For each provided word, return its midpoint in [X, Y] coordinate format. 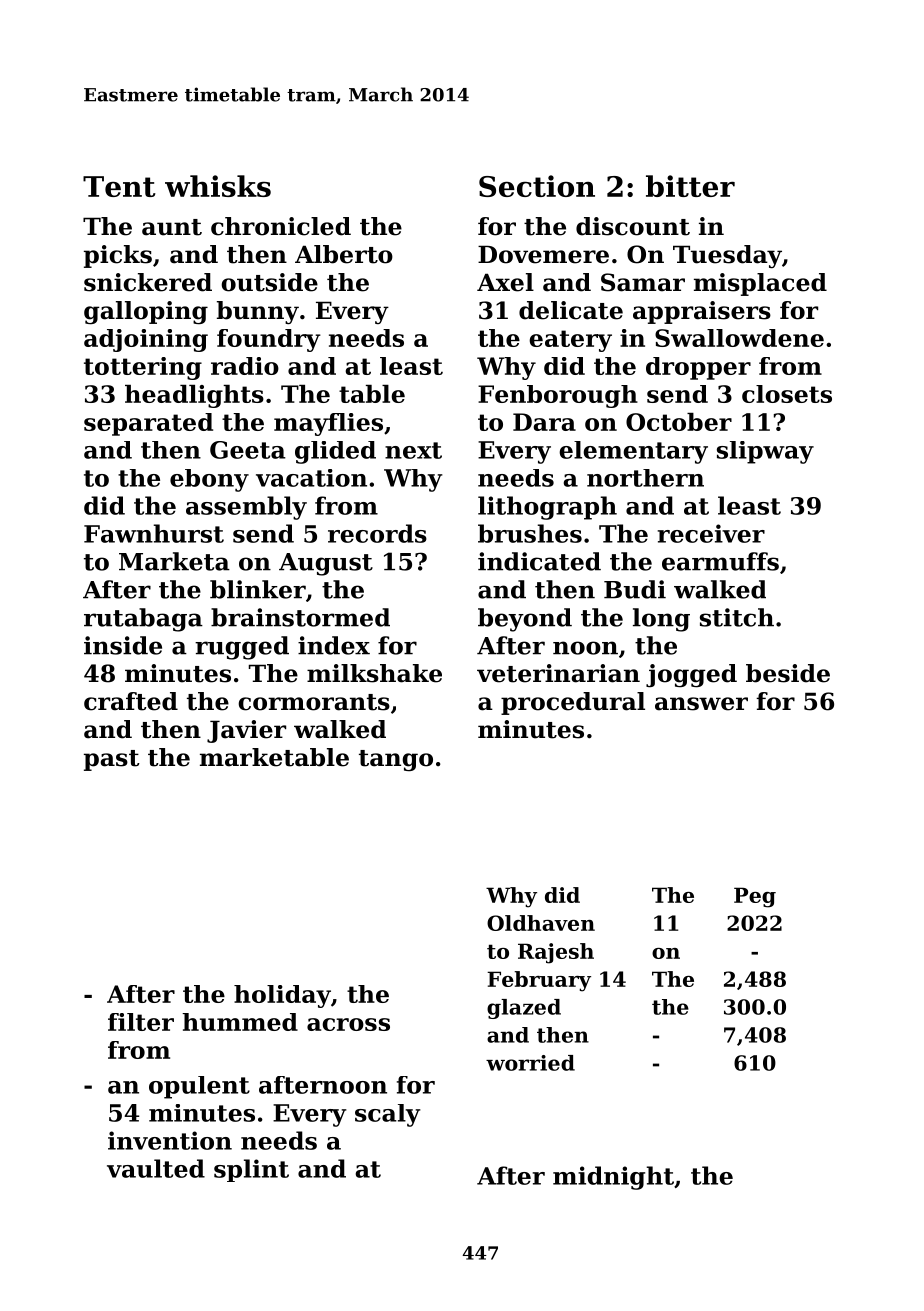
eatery [570, 341]
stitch [737, 617]
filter [141, 1022]
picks [118, 256]
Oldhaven [541, 923]
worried [530, 1063]
